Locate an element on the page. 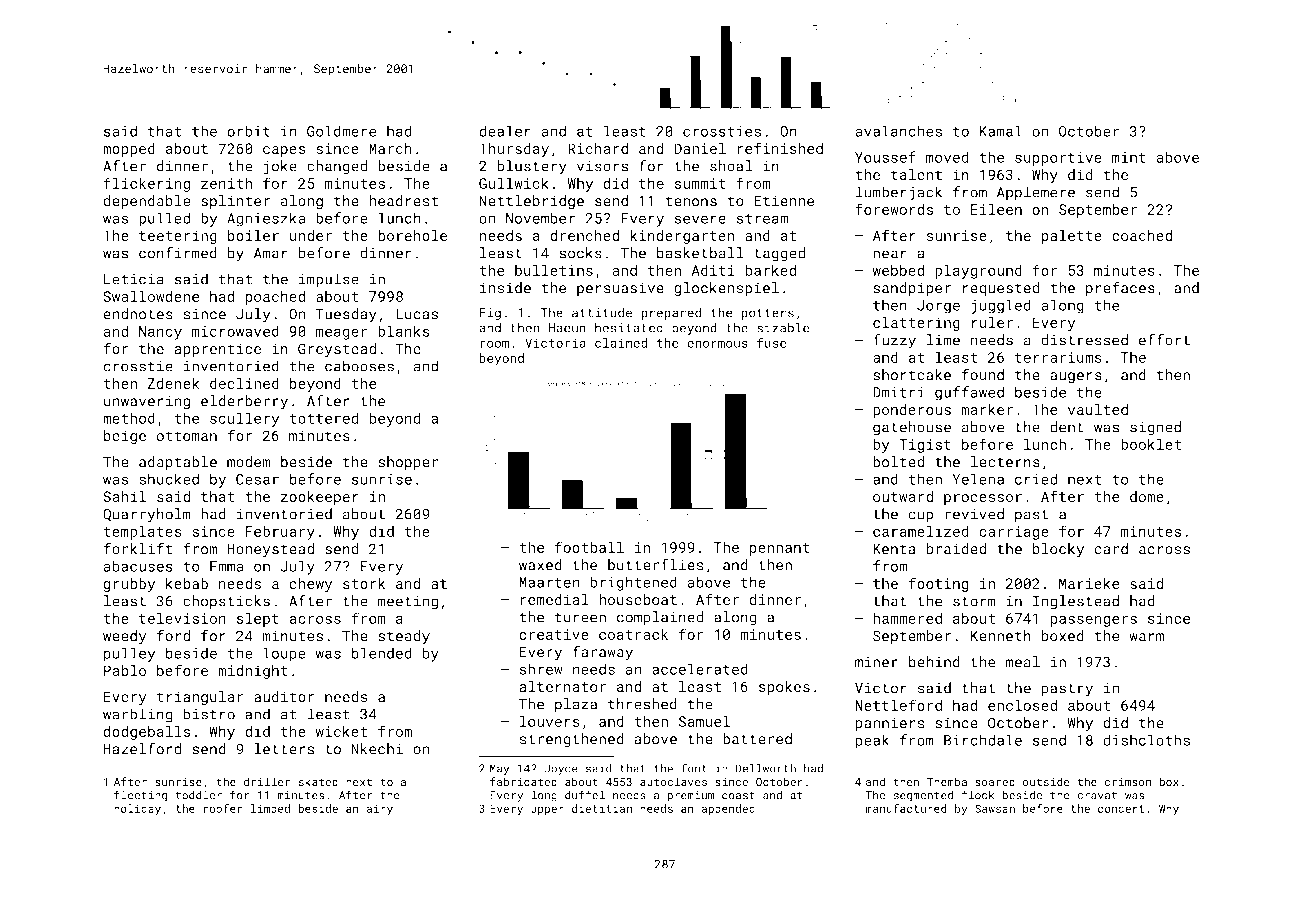 This page has width=1308, height=924. lime is located at coordinates (943, 340).
